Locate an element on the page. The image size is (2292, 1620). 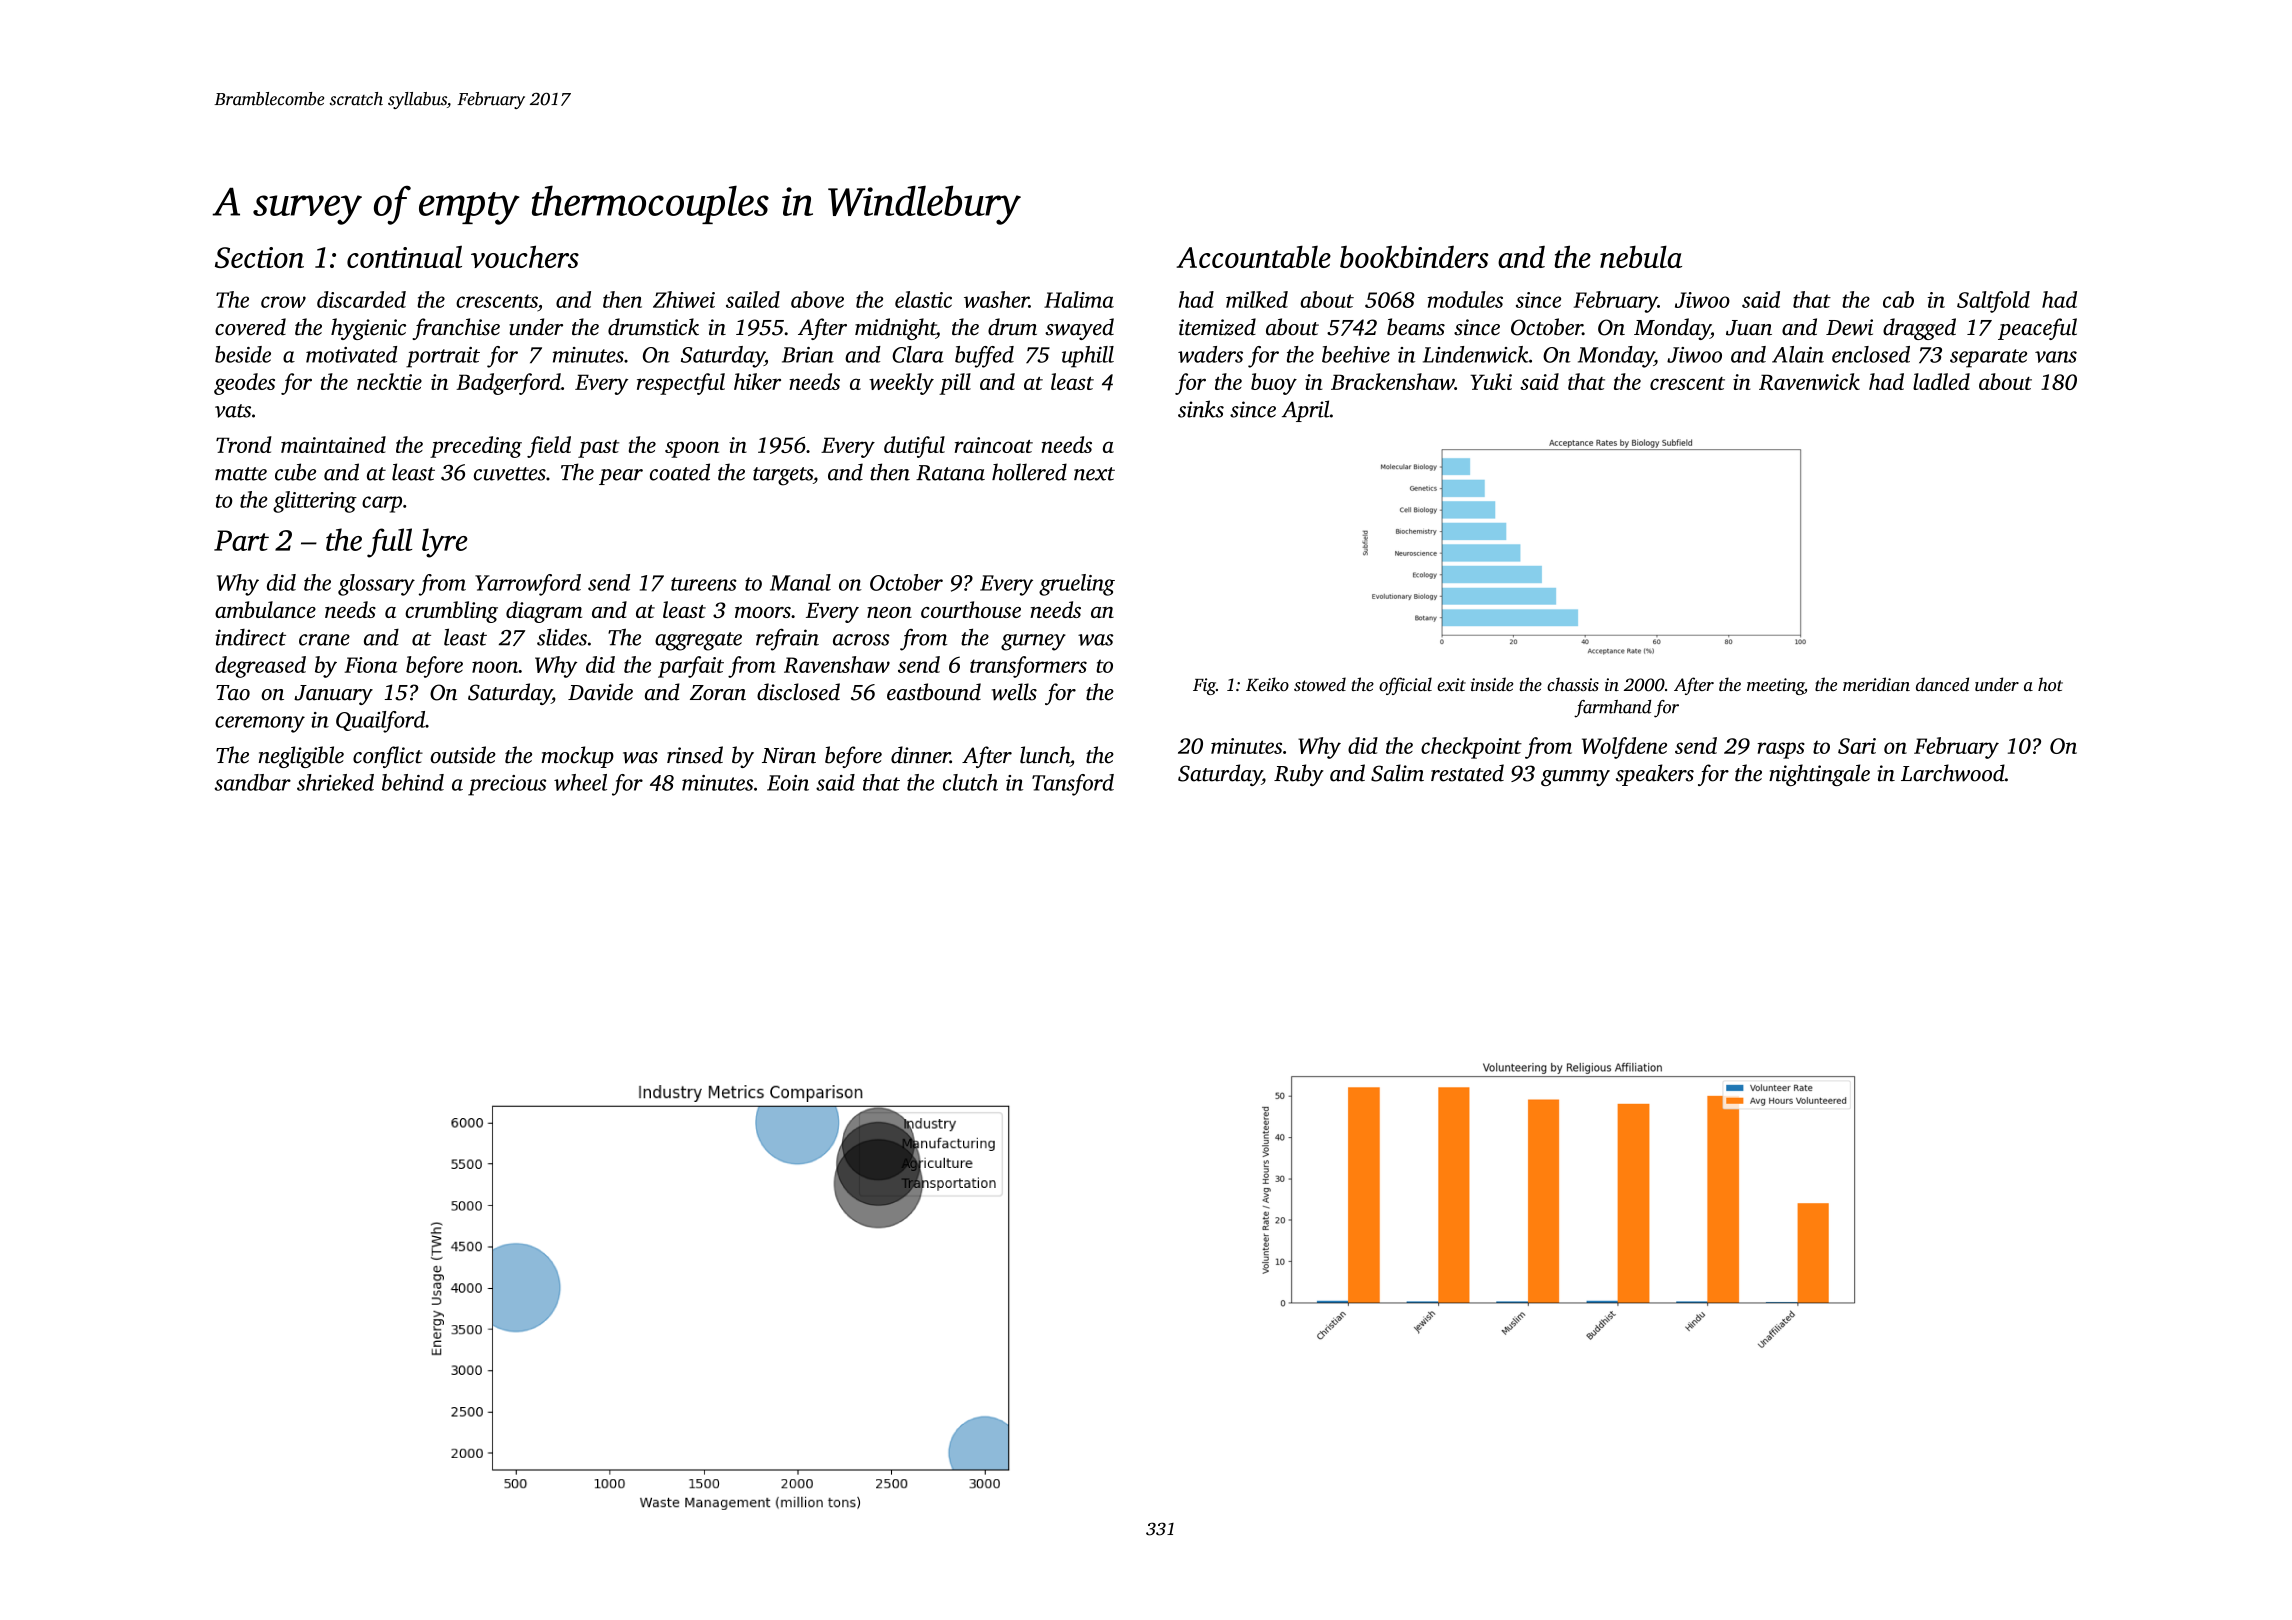
Ravenwick is located at coordinates (1809, 381).
